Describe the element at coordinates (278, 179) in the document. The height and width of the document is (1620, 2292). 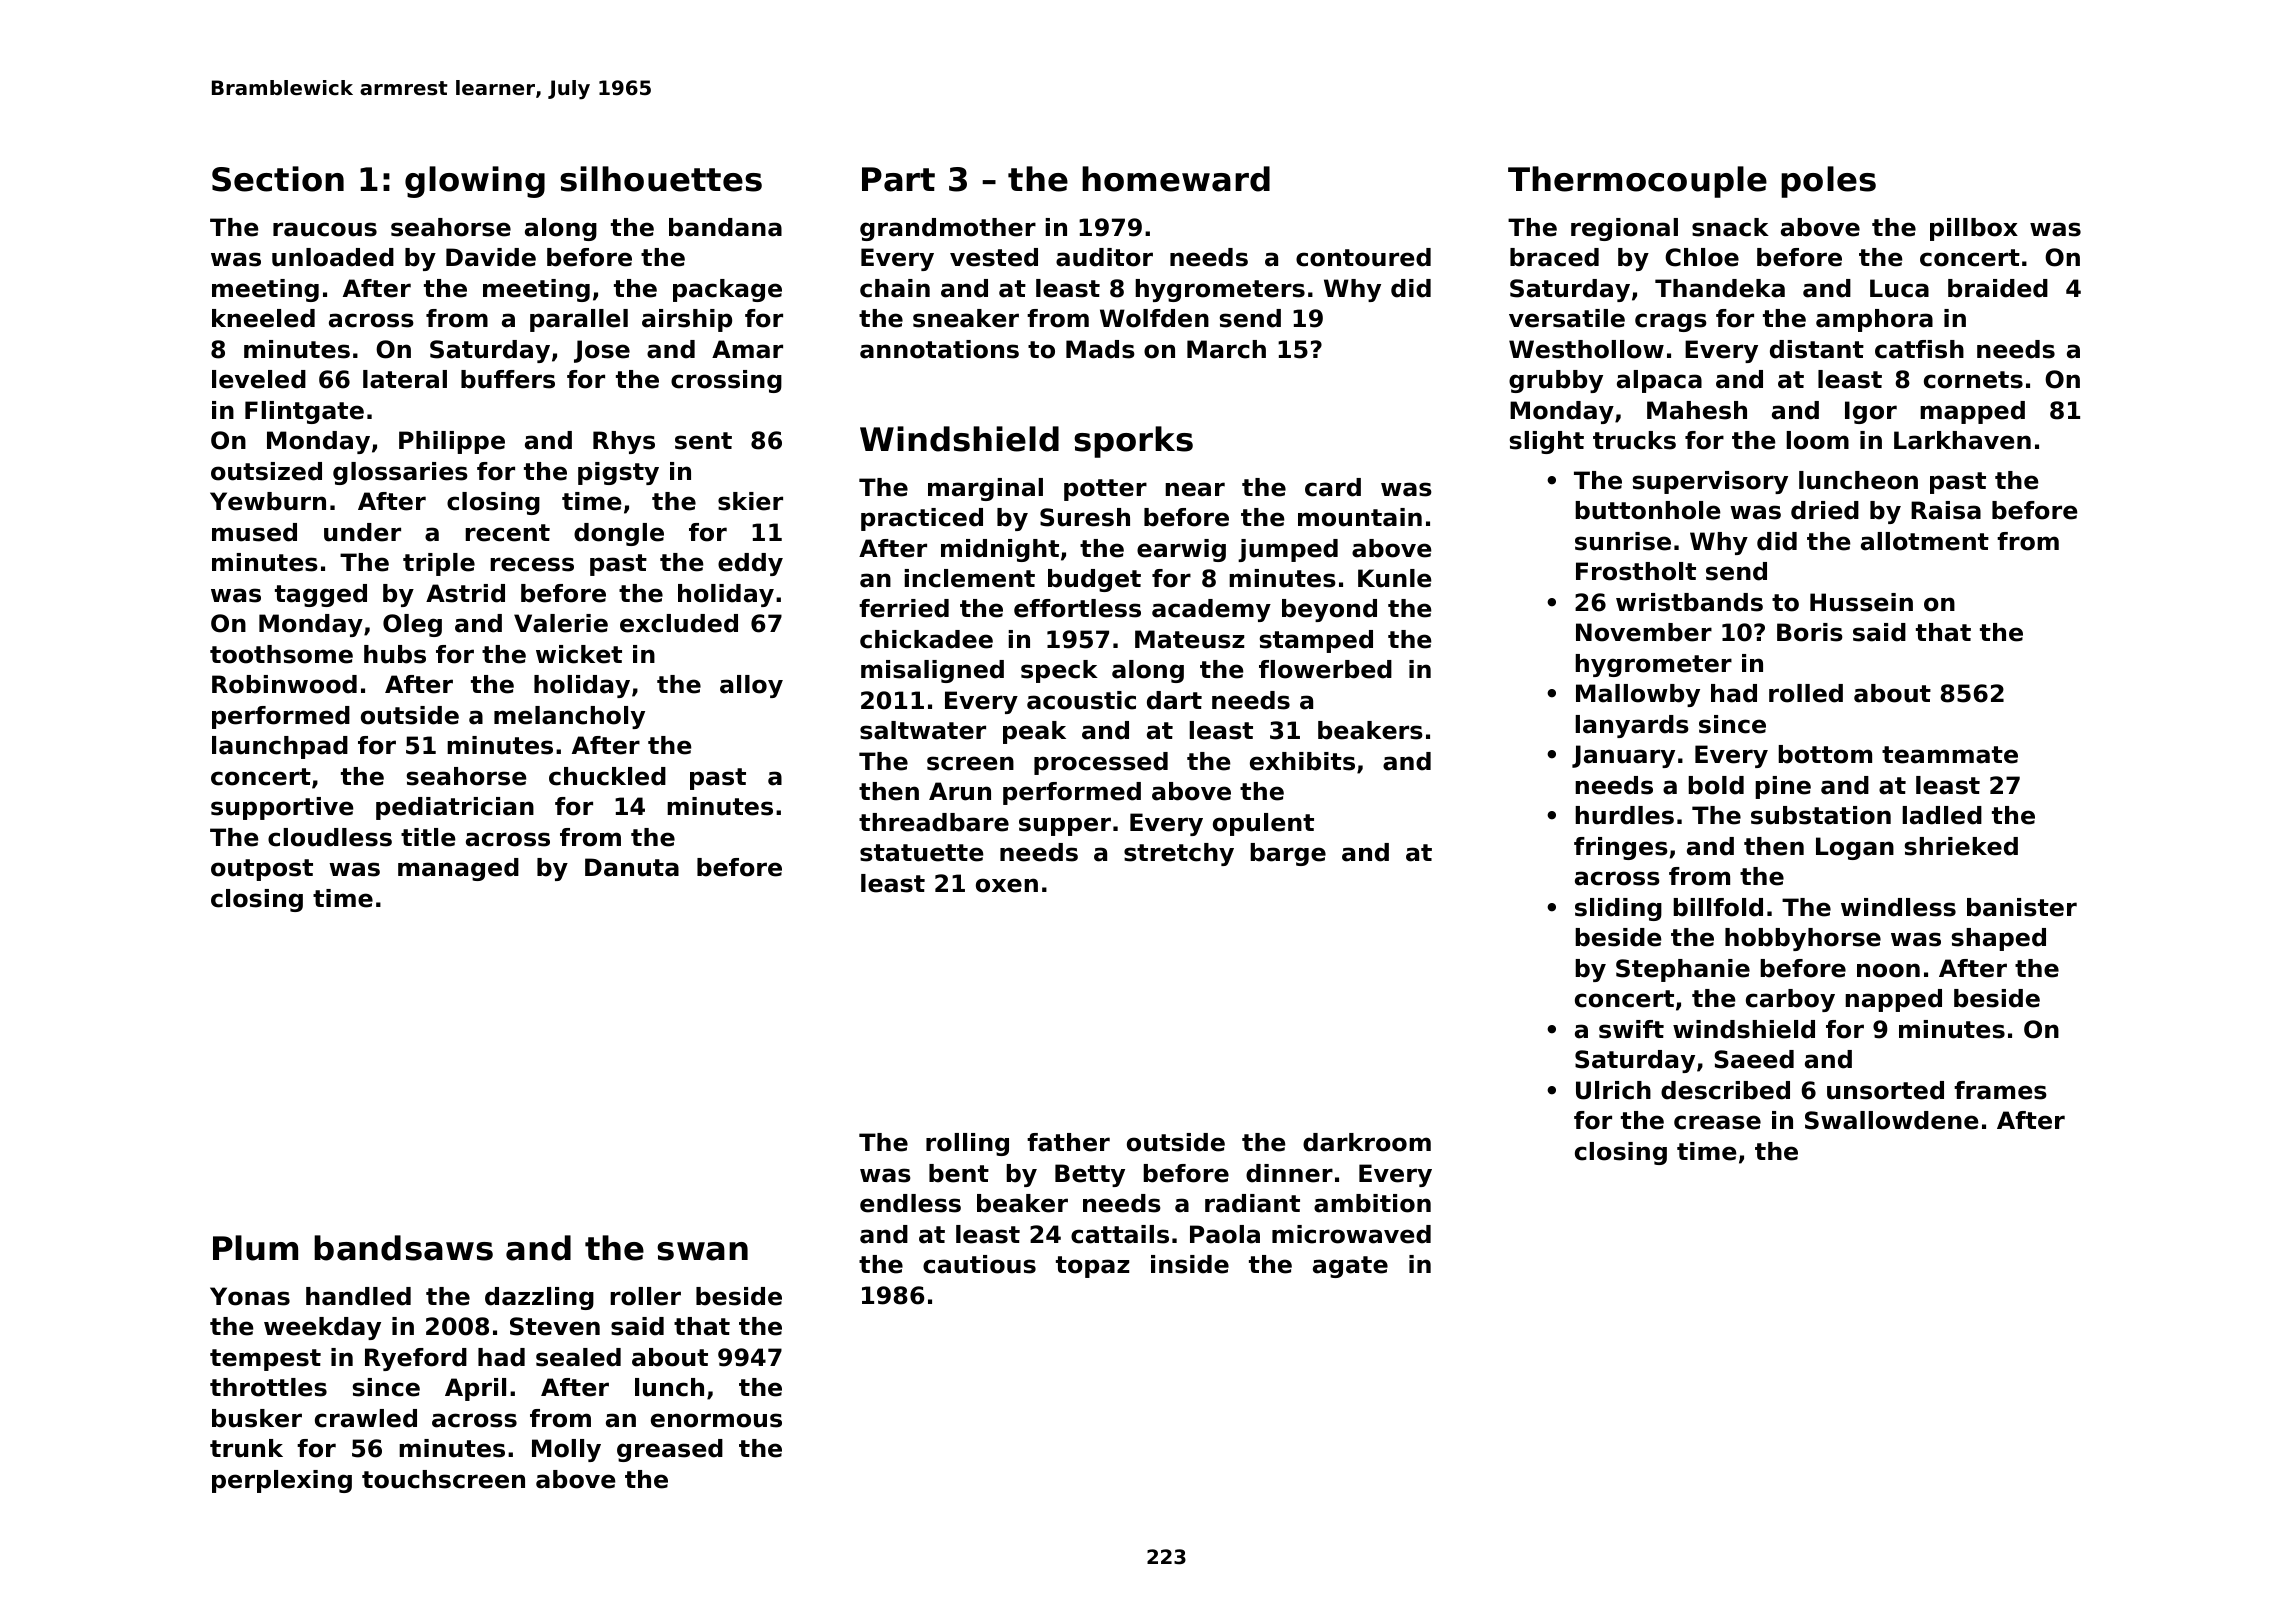
I see `Section` at that location.
